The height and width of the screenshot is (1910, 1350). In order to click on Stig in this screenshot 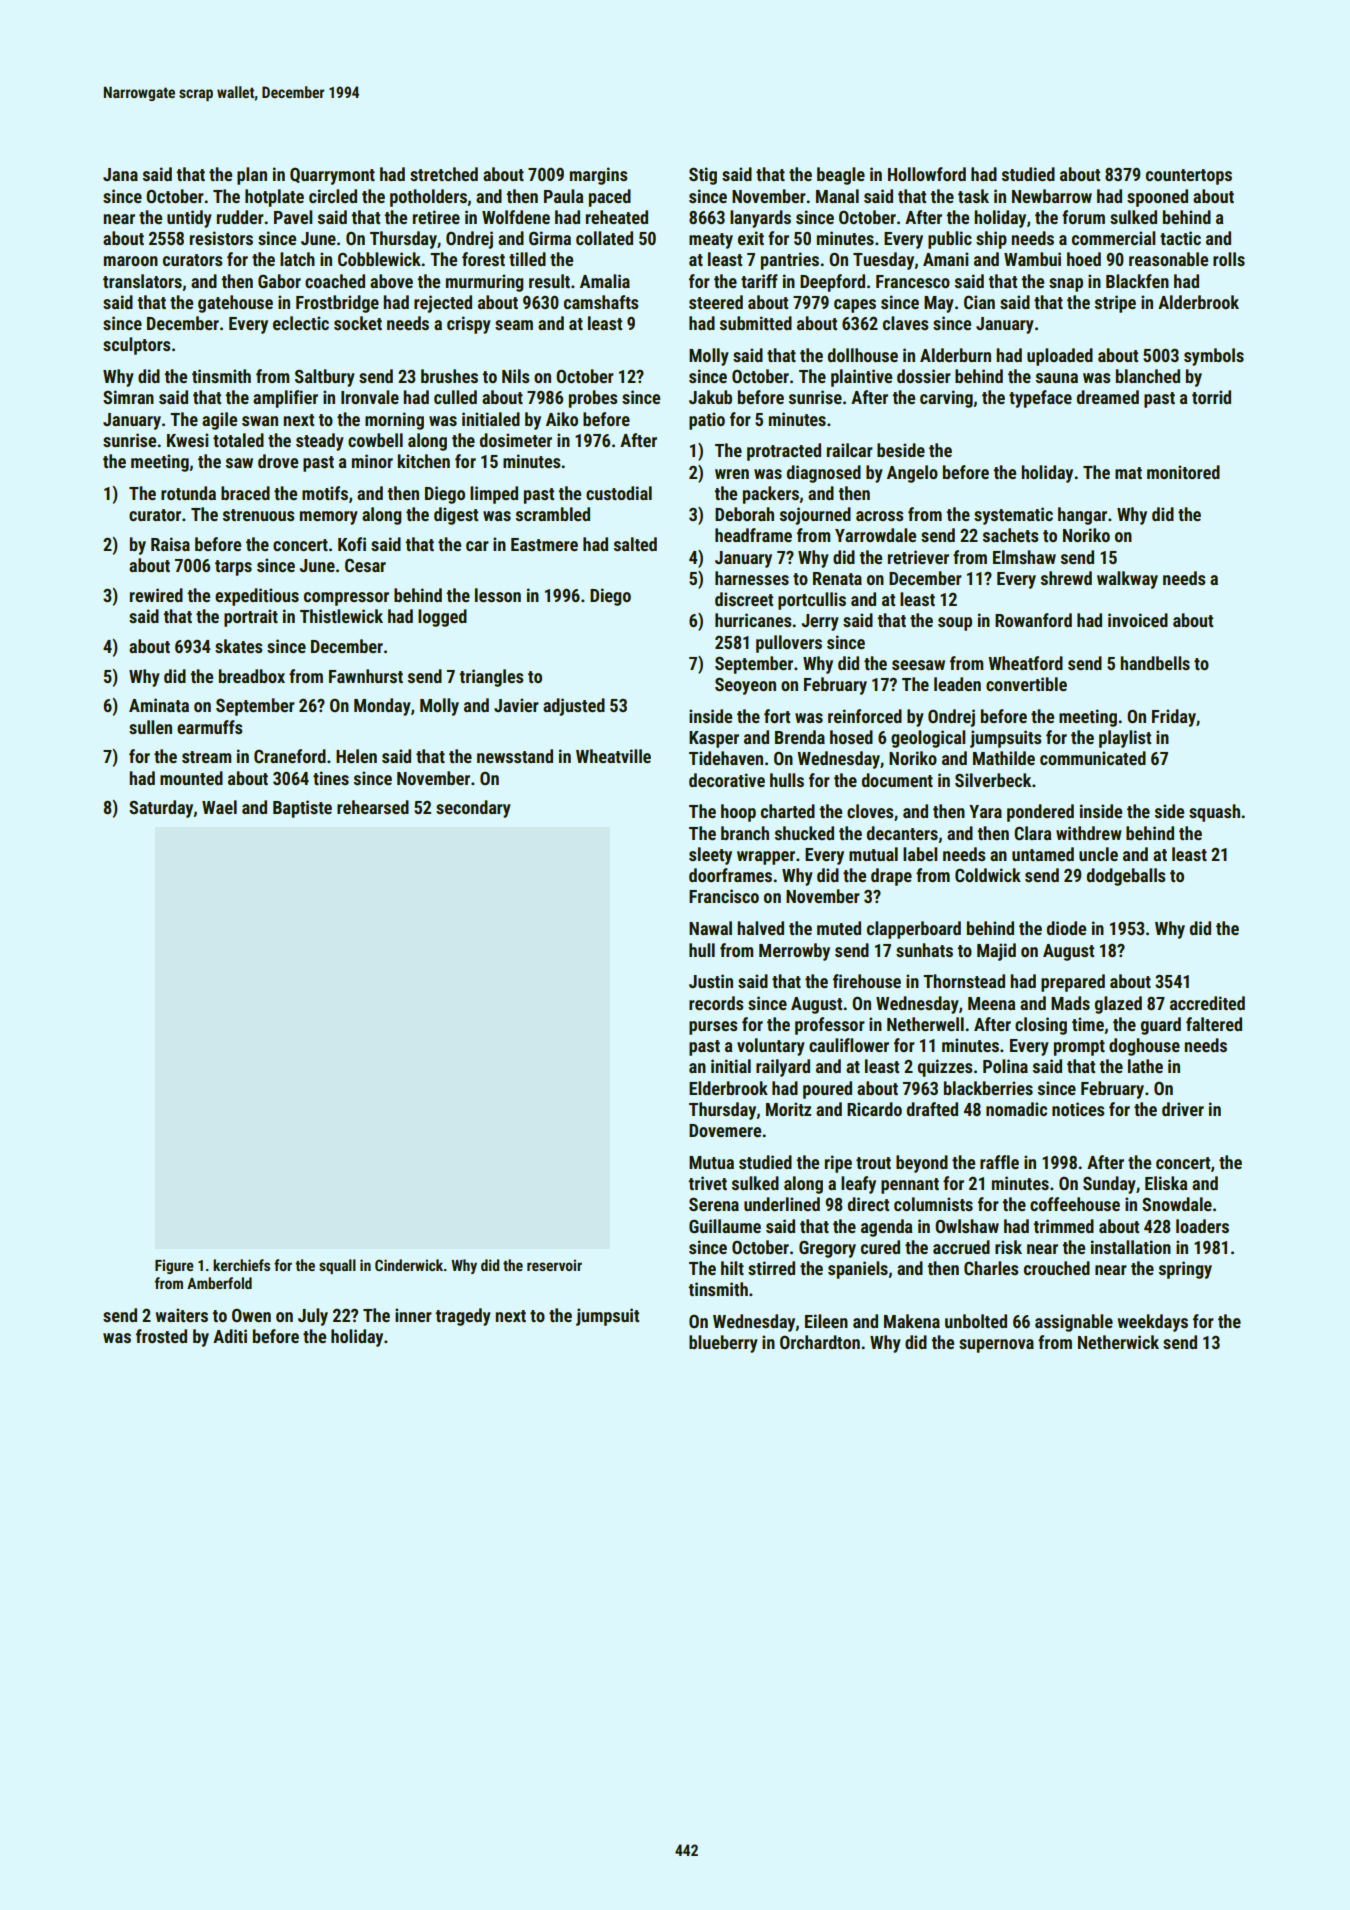, I will do `click(703, 176)`.
